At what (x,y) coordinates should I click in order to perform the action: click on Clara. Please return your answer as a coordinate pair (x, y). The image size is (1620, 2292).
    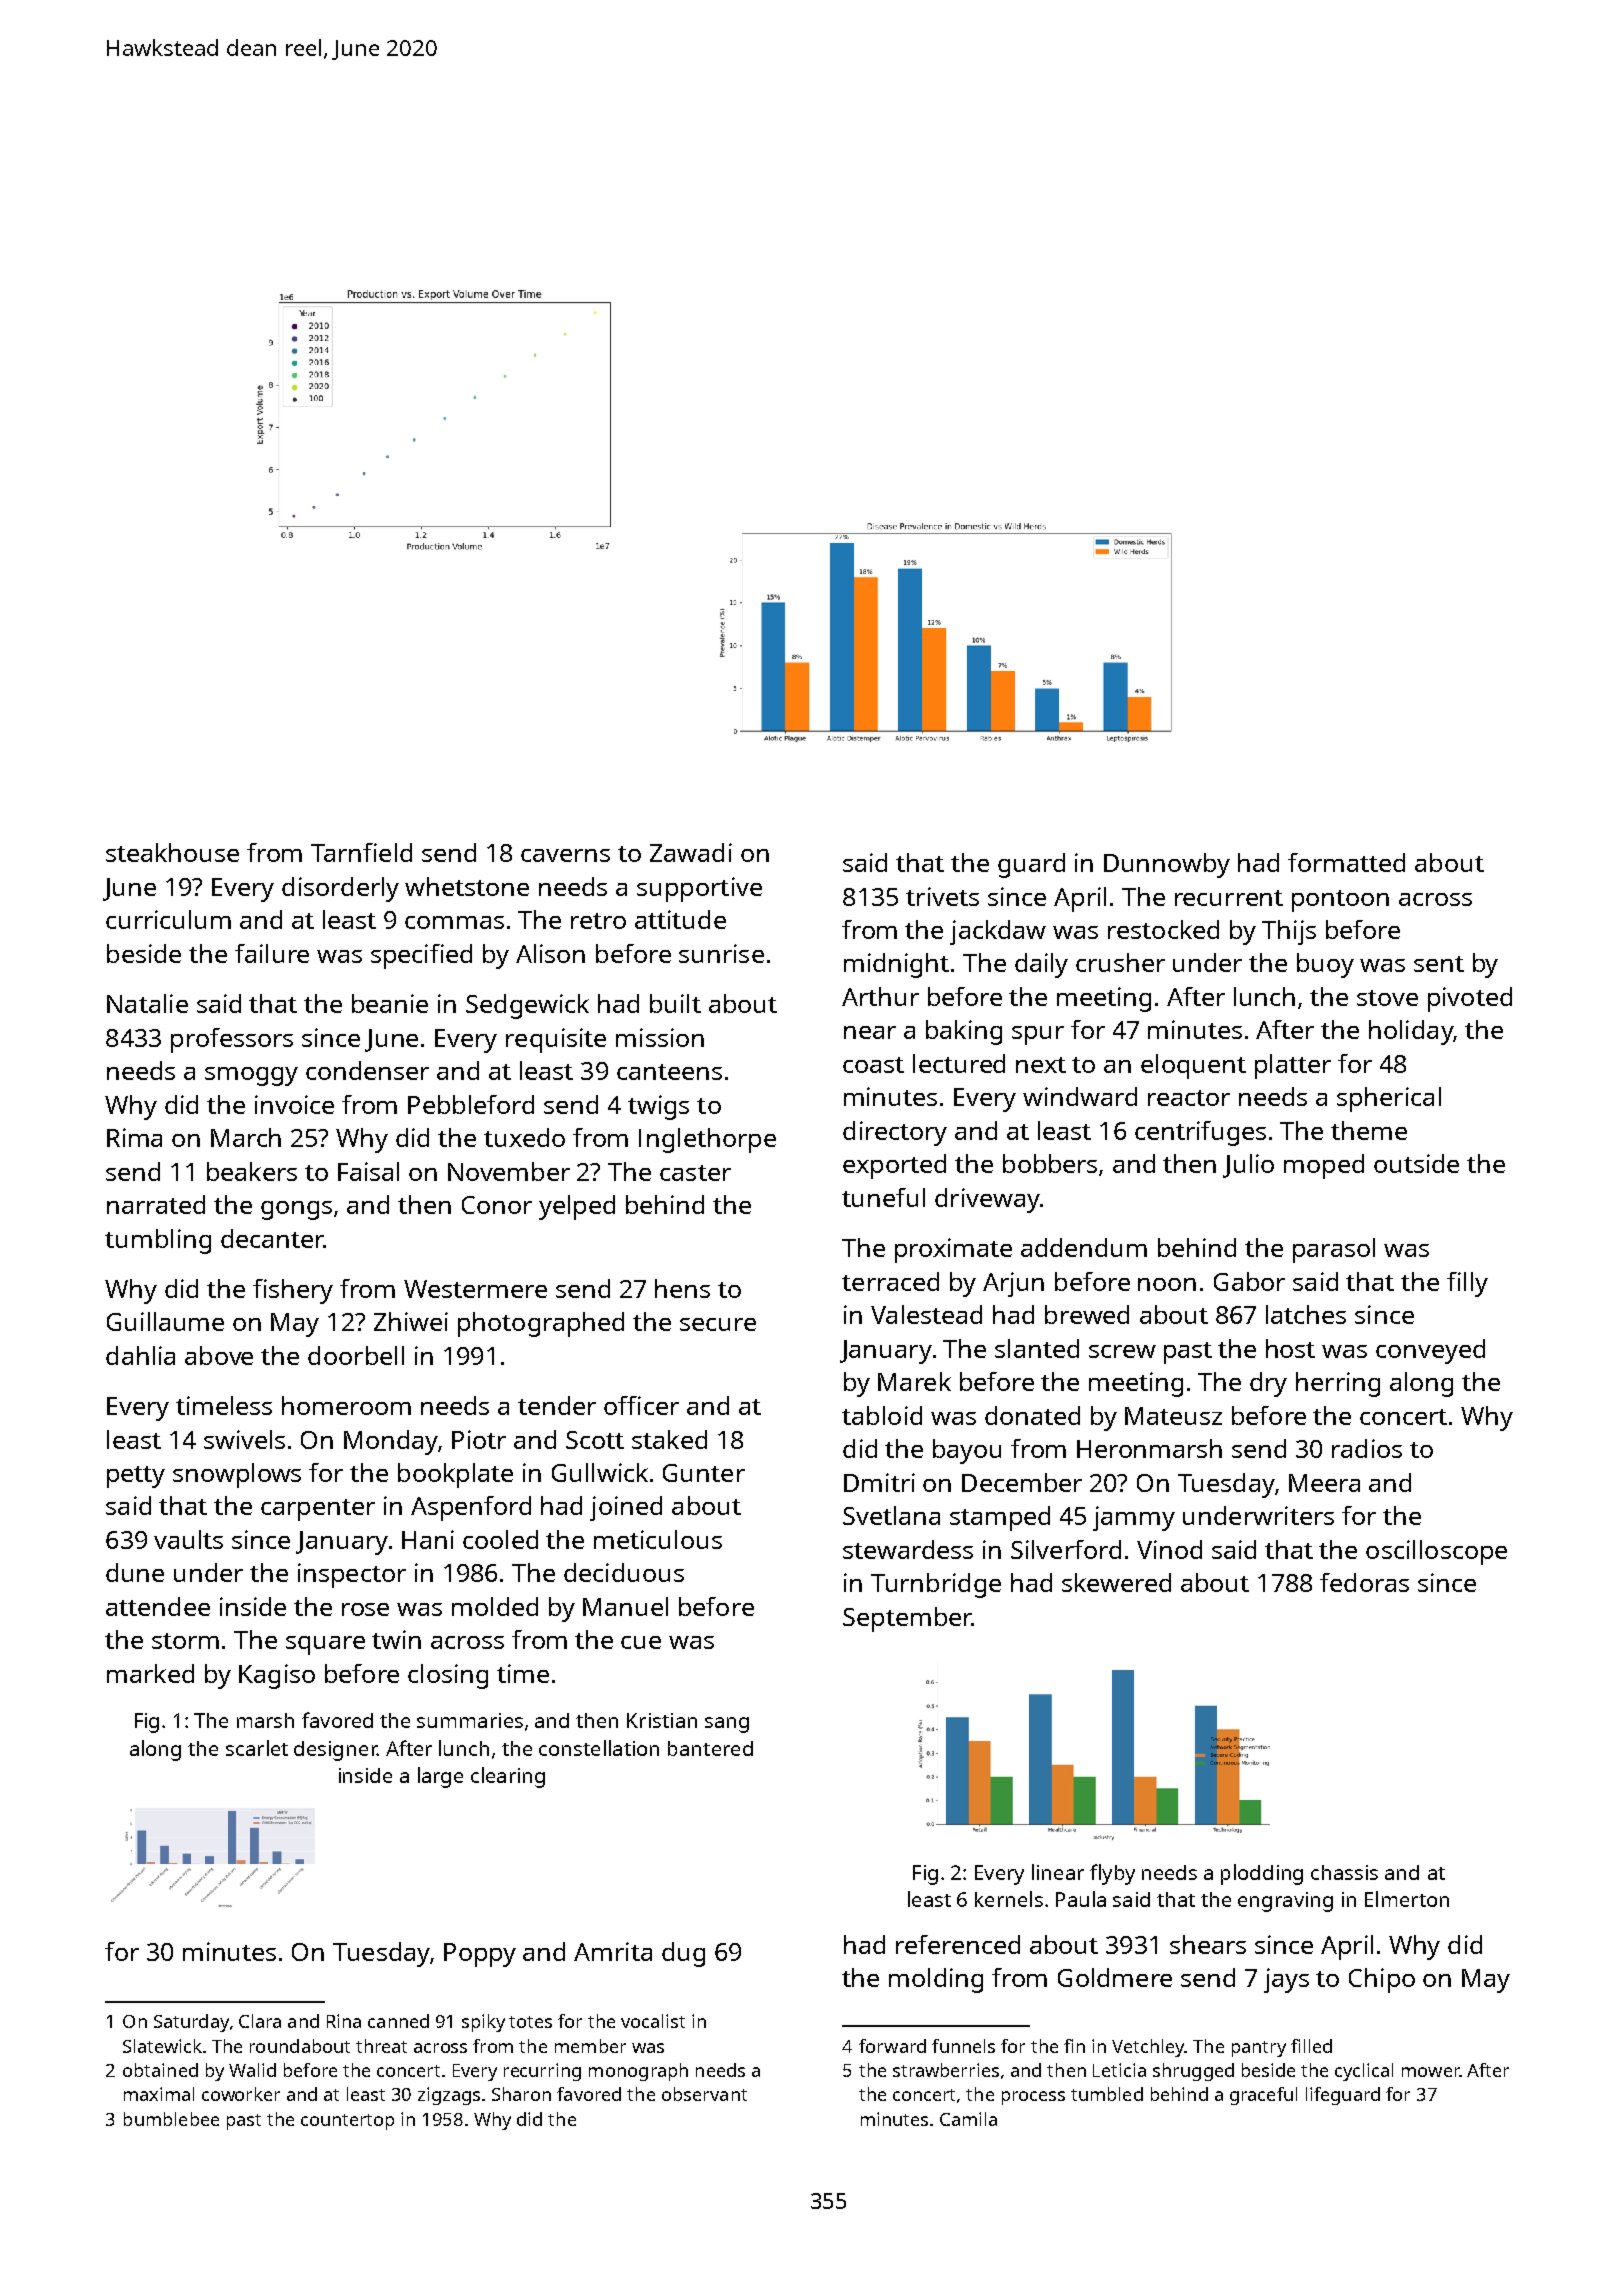
    Looking at the image, I should click on (260, 2021).
